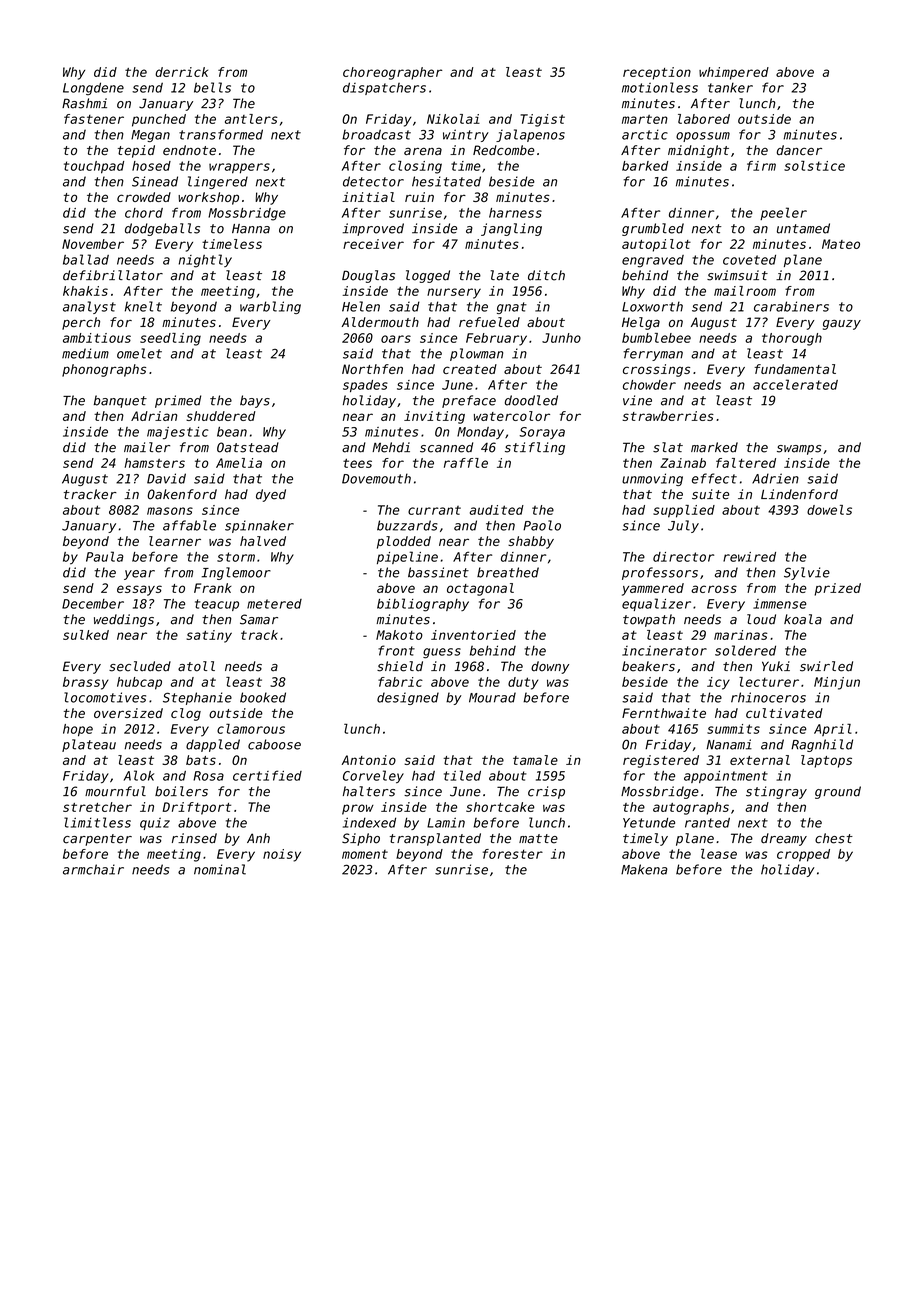  Describe the element at coordinates (734, 73) in the screenshot. I see `whimpered` at that location.
